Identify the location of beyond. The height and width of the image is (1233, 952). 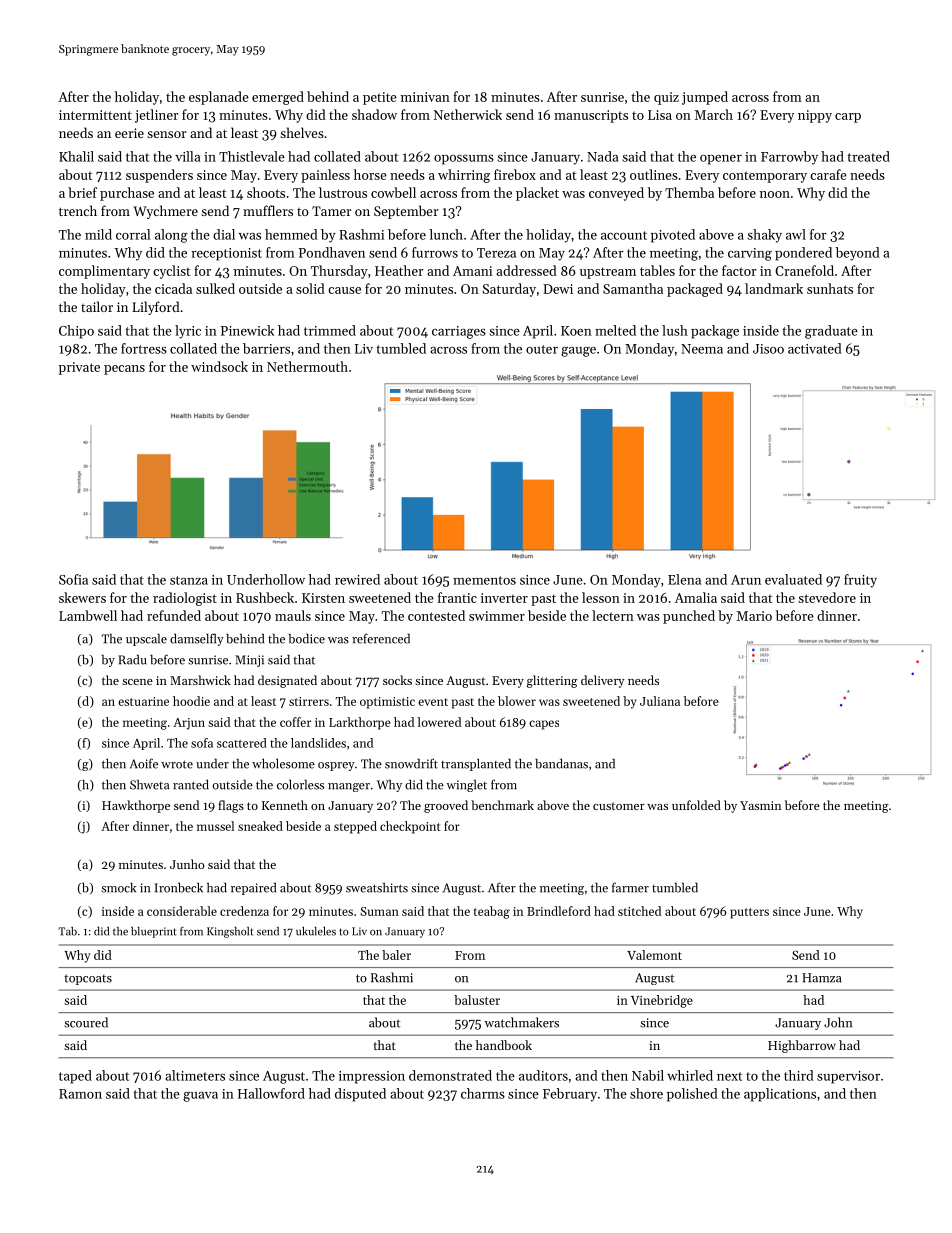
(858, 254).
